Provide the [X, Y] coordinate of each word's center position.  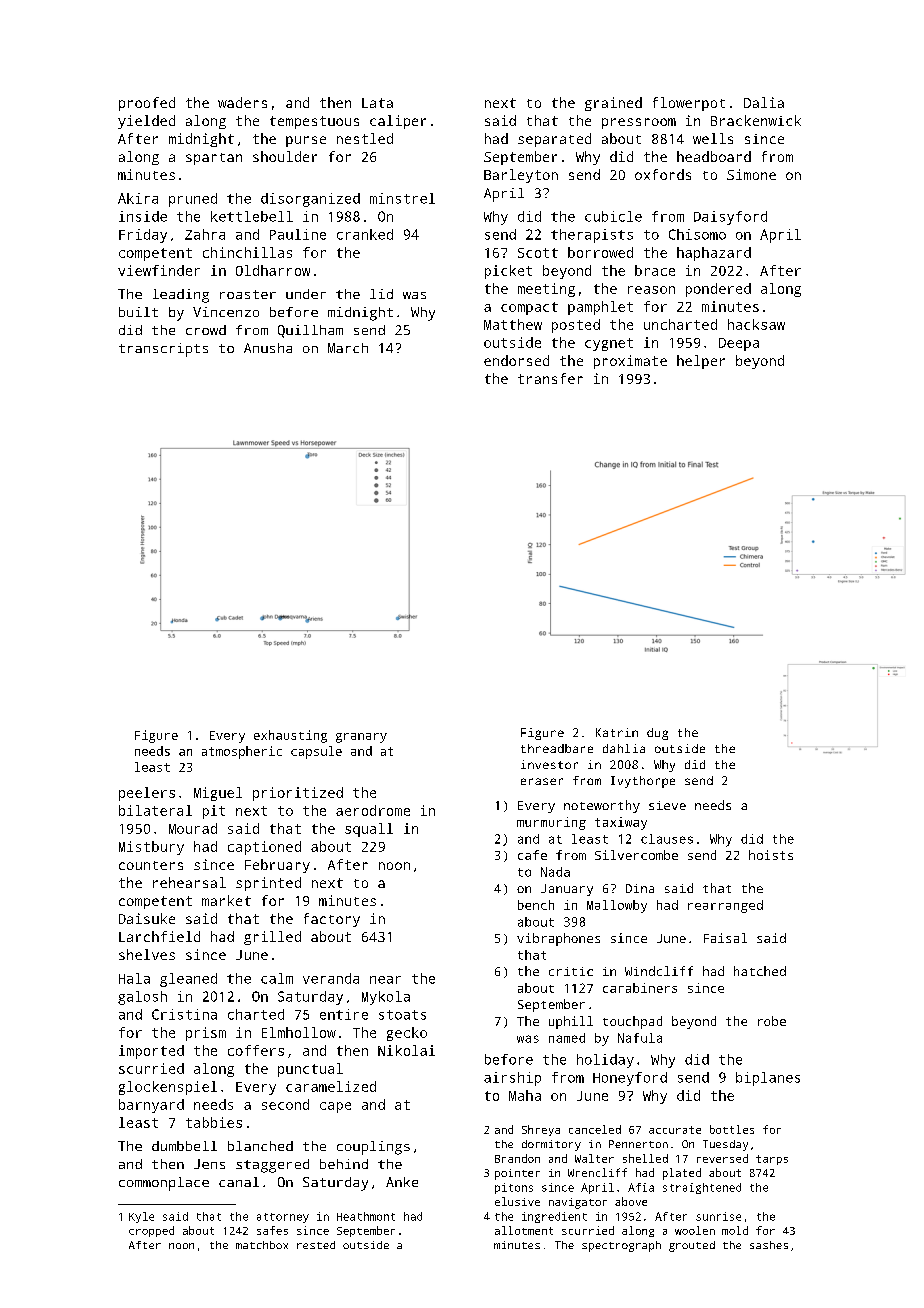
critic [571, 971]
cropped [151, 1231]
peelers [147, 794]
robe [772, 1021]
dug [657, 734]
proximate [630, 362]
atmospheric [242, 752]
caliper [398, 122]
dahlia [624, 748]
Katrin [617, 732]
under [306, 294]
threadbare [557, 748]
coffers [256, 1050]
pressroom [639, 123]
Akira [138, 198]
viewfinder [159, 270]
